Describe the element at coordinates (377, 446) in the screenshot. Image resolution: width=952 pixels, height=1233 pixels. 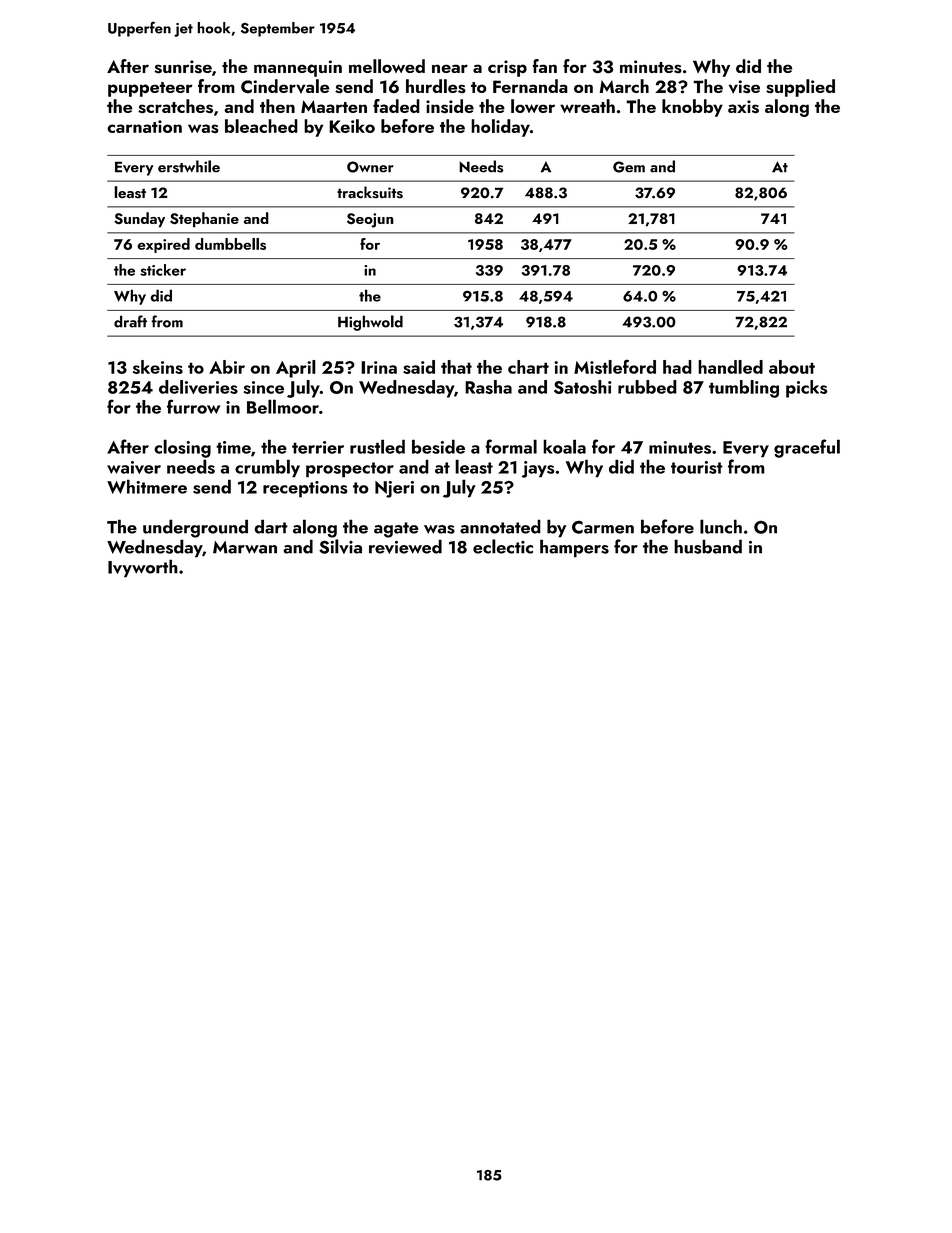
I see `rustled` at that location.
